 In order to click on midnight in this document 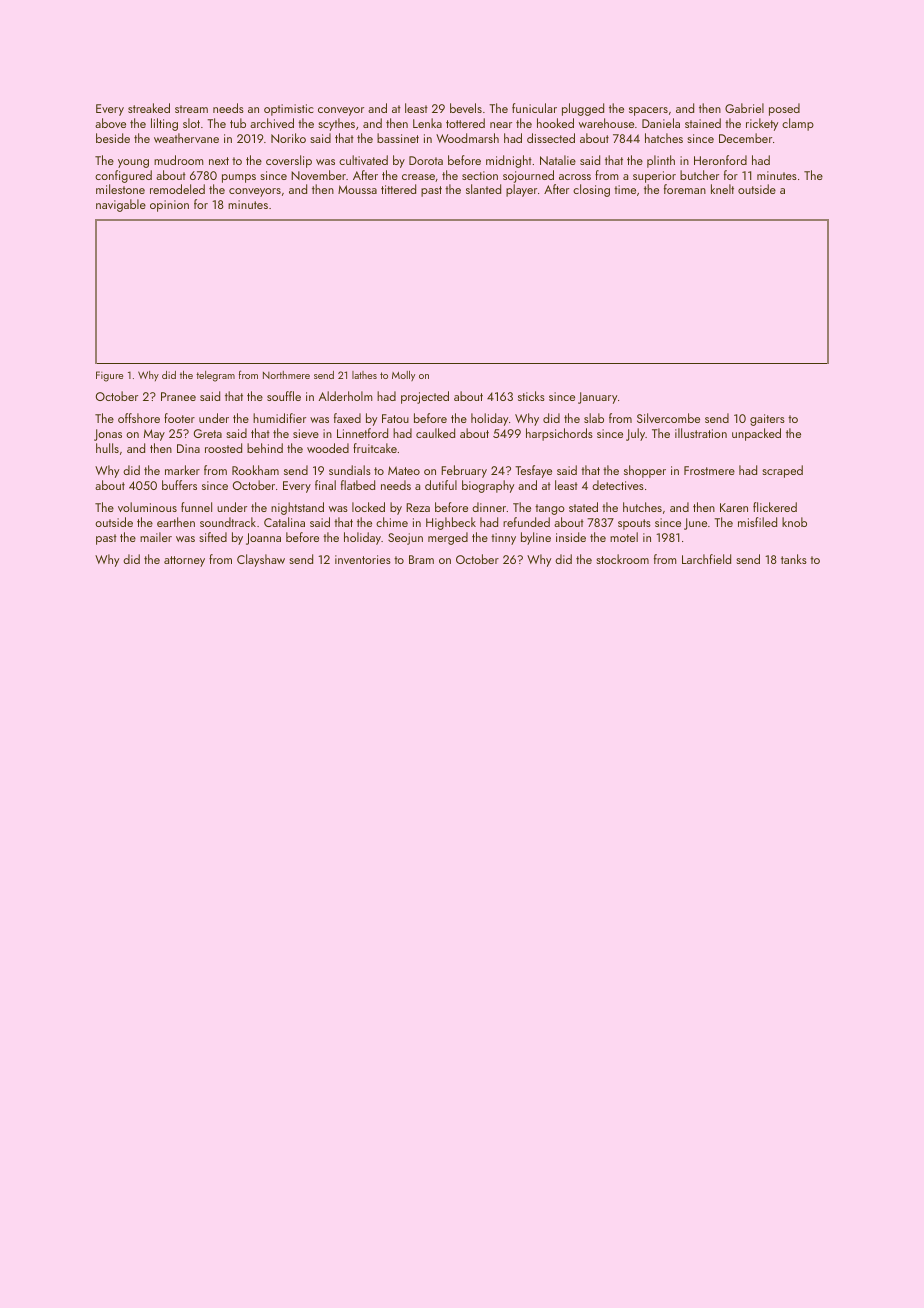, I will do `click(509, 161)`.
